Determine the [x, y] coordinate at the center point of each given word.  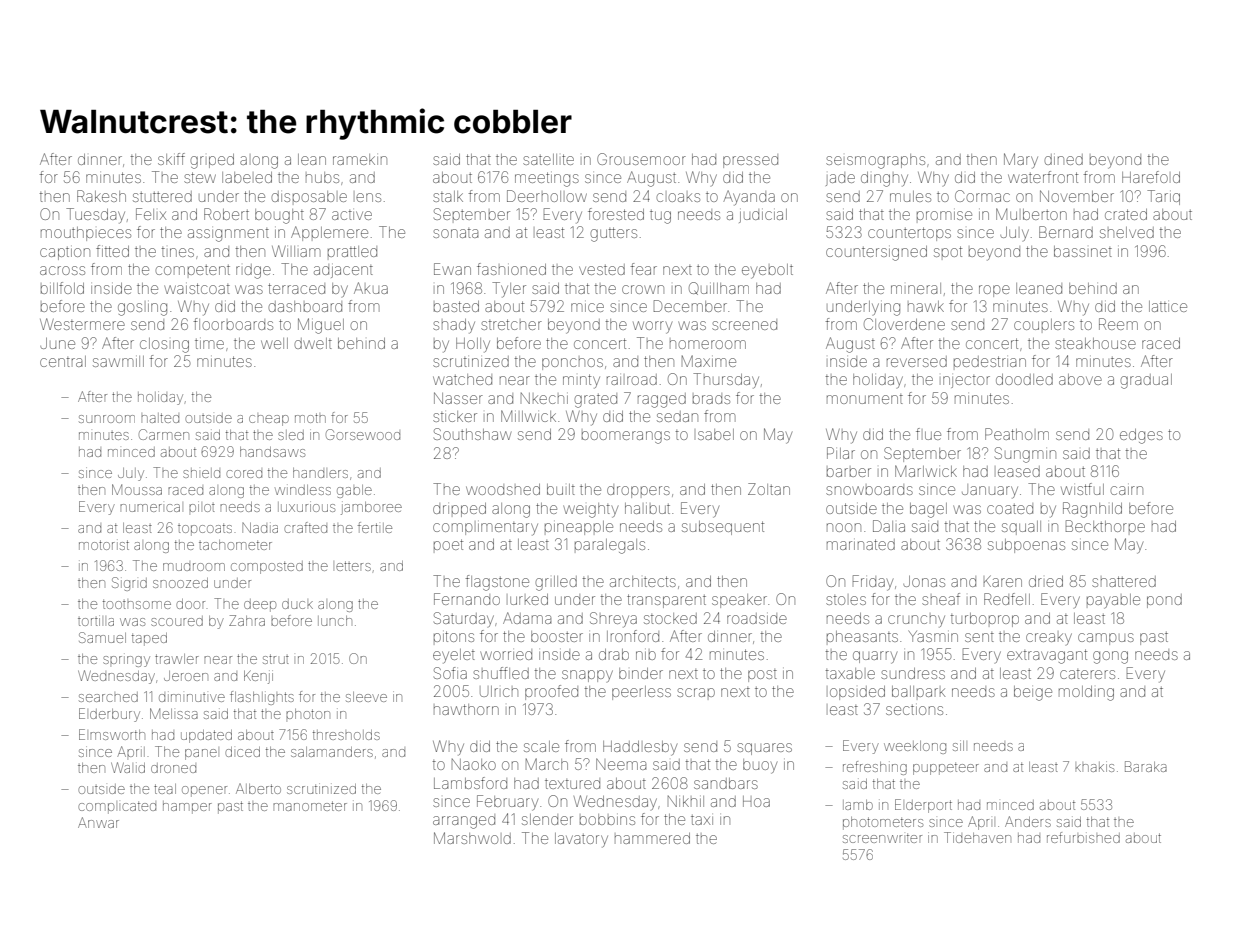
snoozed [180, 583]
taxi [702, 820]
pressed [750, 162]
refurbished [1083, 837]
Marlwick [926, 471]
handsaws [272, 452]
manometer [310, 806]
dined [1063, 159]
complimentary [485, 529]
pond [1164, 601]
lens [368, 197]
